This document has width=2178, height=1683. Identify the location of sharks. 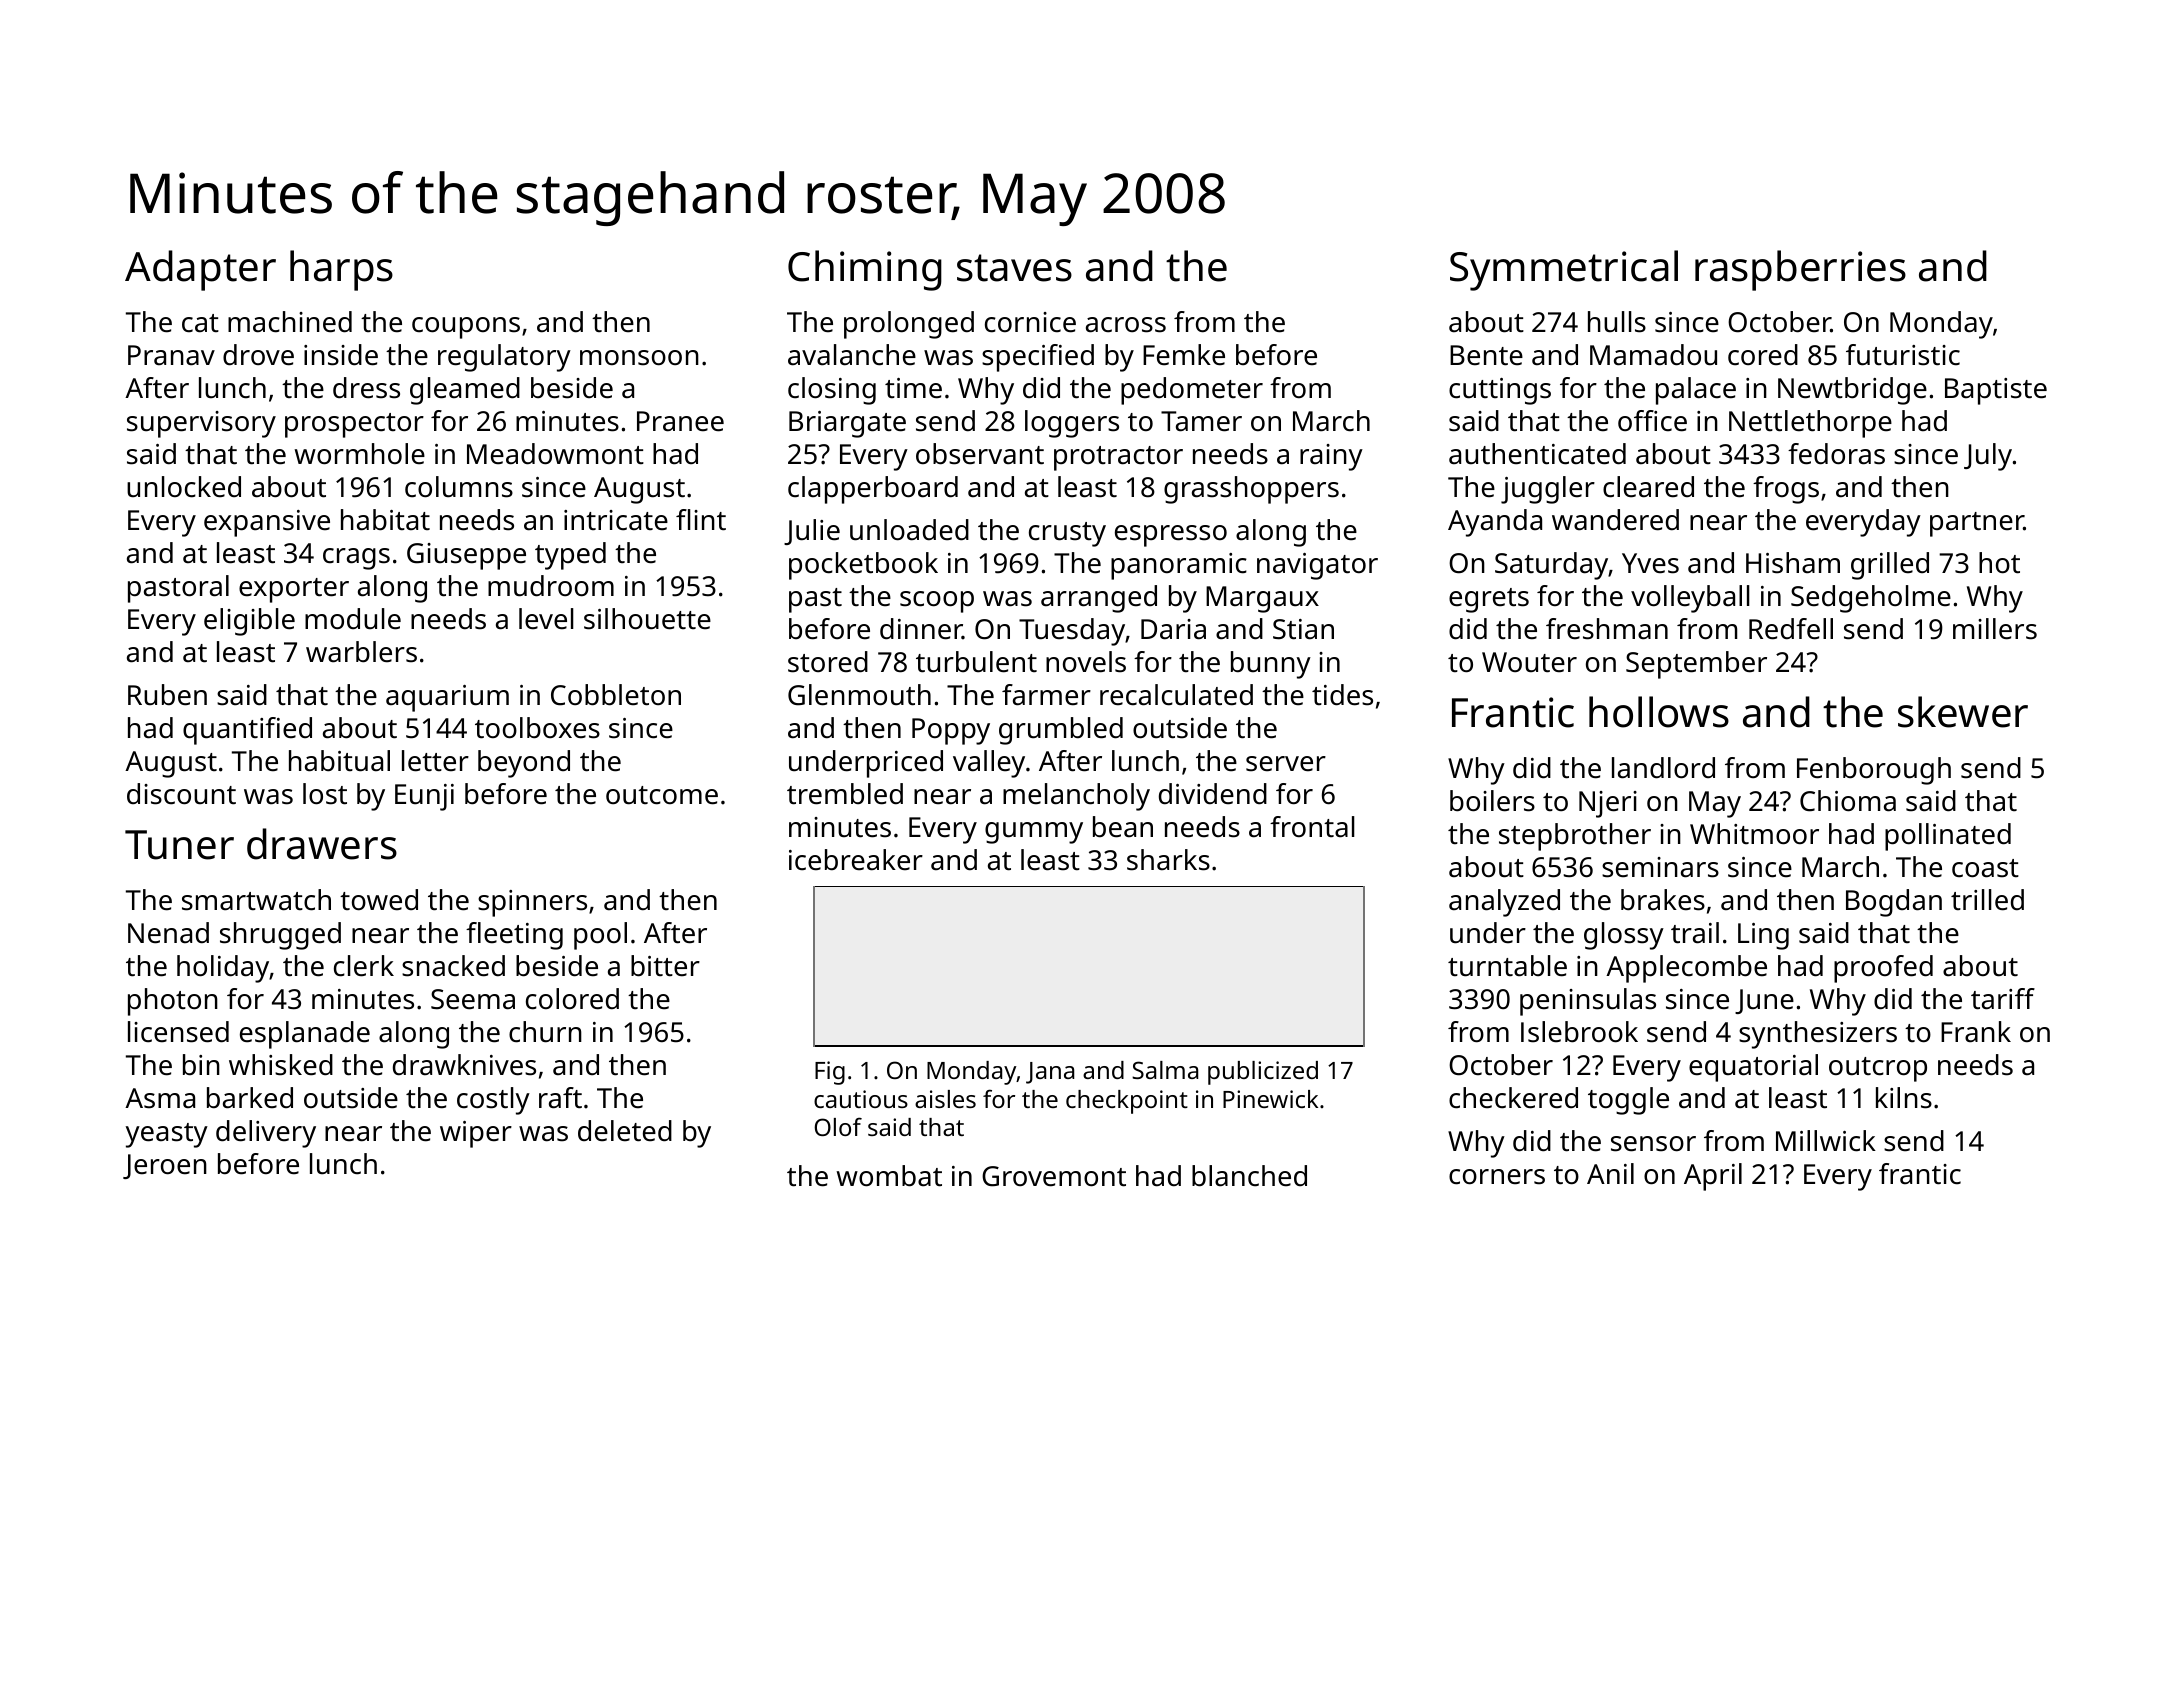
(1168, 860).
